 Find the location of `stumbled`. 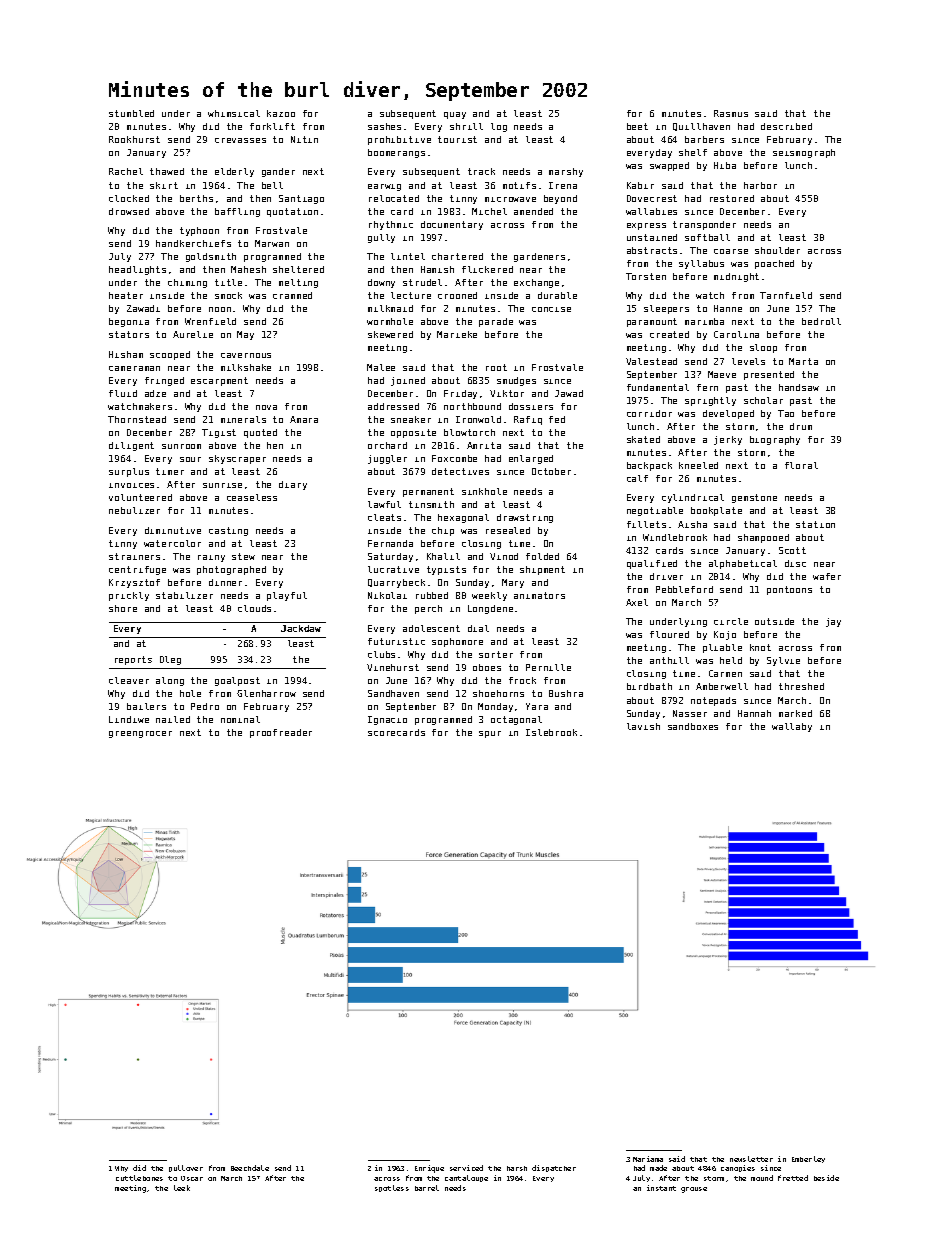

stumbled is located at coordinates (131, 113).
